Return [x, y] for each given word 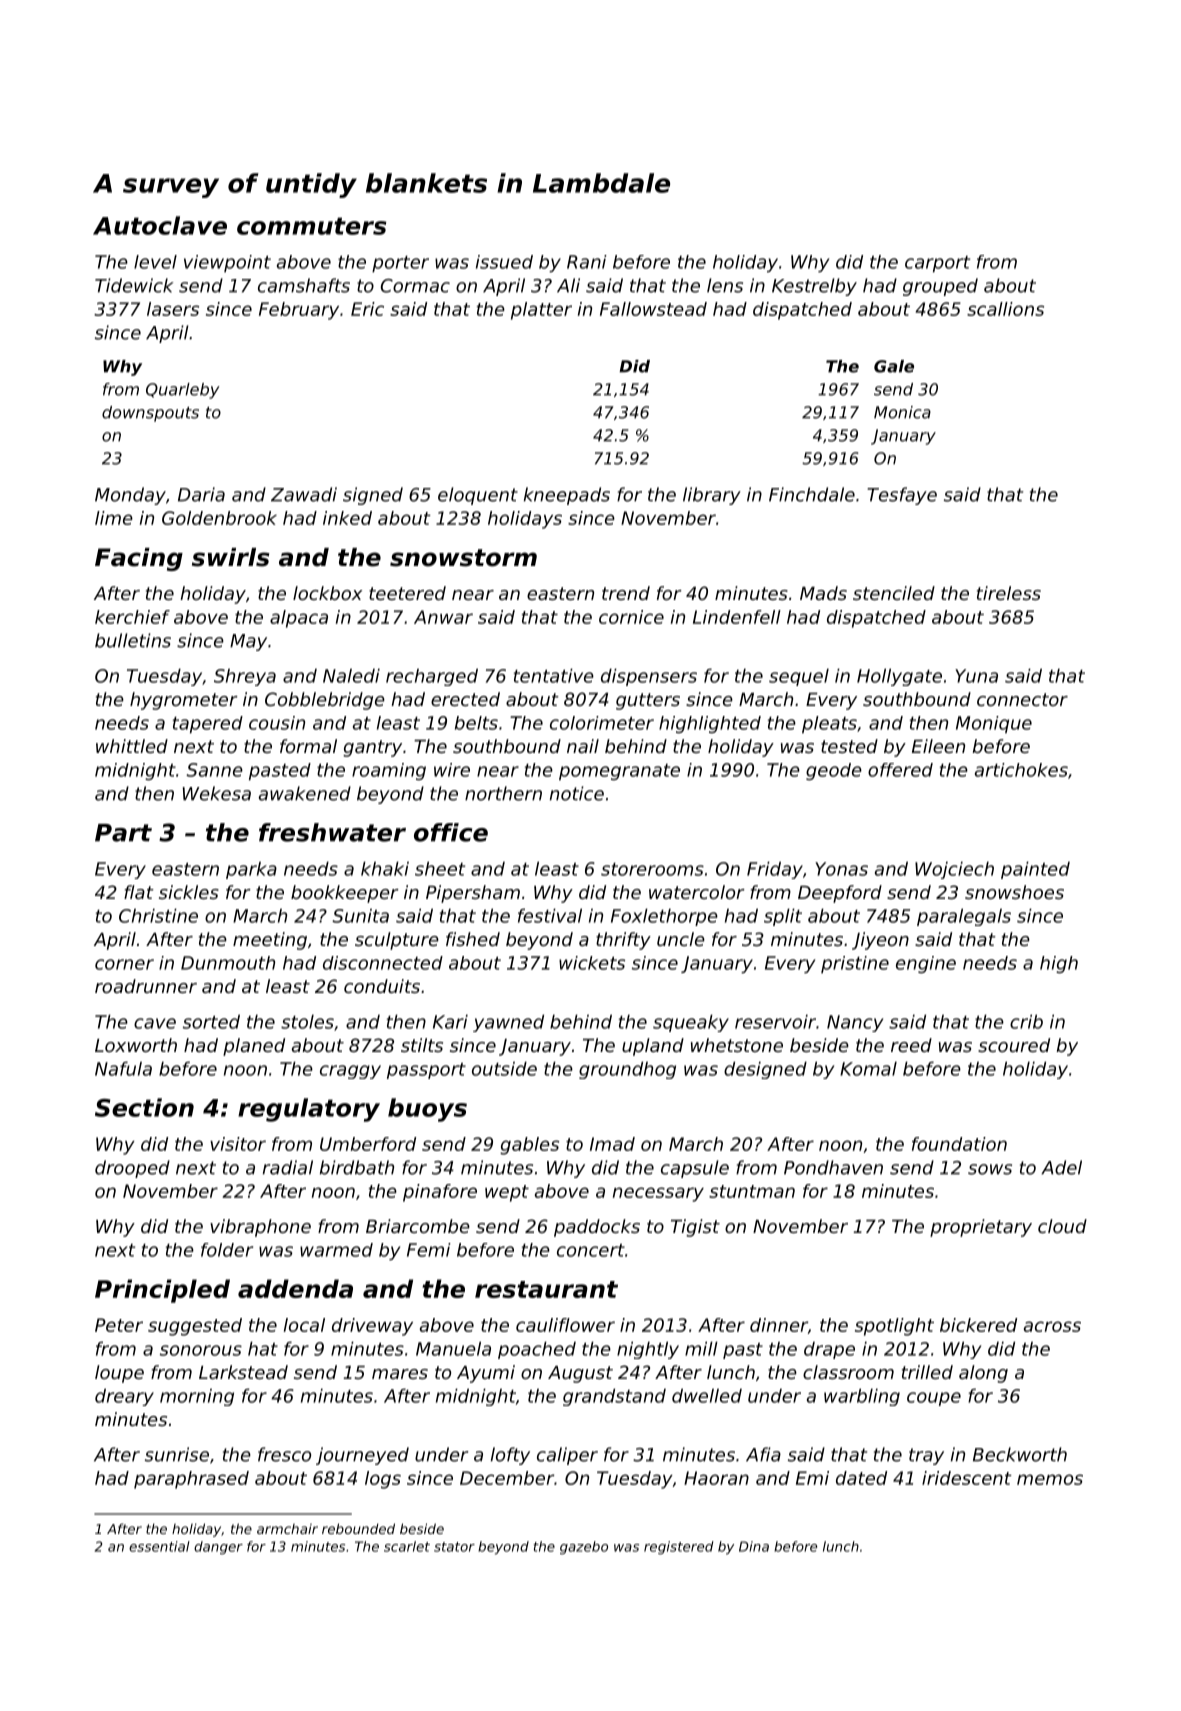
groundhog [627, 1070]
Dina [754, 1546]
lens [725, 285]
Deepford [840, 894]
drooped [132, 1169]
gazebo [584, 1548]
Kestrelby [814, 287]
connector [1022, 699]
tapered [208, 725]
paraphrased [191, 1480]
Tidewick [134, 285]
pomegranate [619, 772]
